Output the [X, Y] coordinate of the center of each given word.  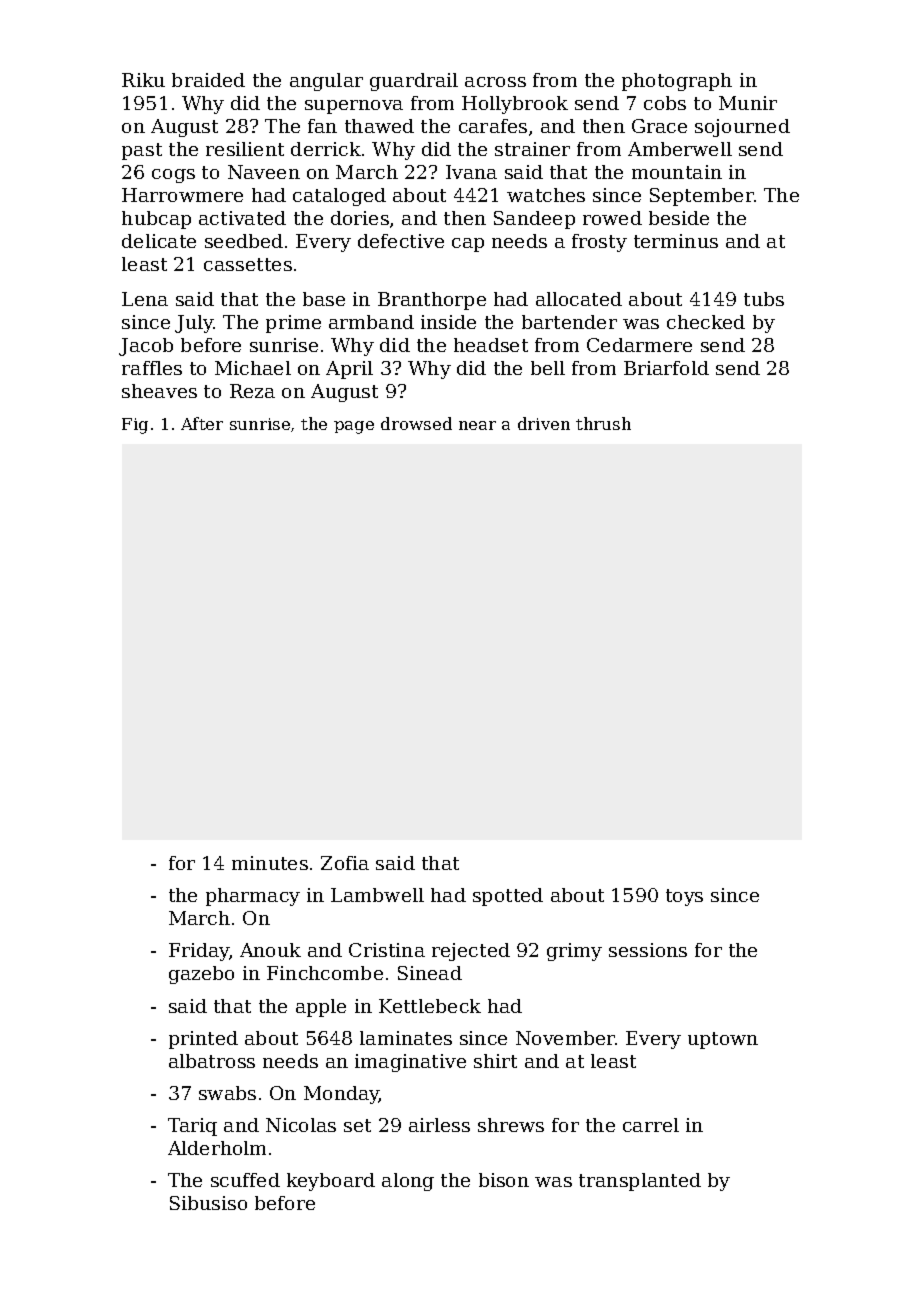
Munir [748, 103]
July [194, 324]
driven [544, 423]
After [202, 423]
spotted [508, 897]
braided [208, 80]
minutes [270, 863]
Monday [342, 1095]
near [477, 425]
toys [684, 897]
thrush [603, 423]
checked [706, 322]
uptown [723, 1040]
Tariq [192, 1127]
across [495, 82]
